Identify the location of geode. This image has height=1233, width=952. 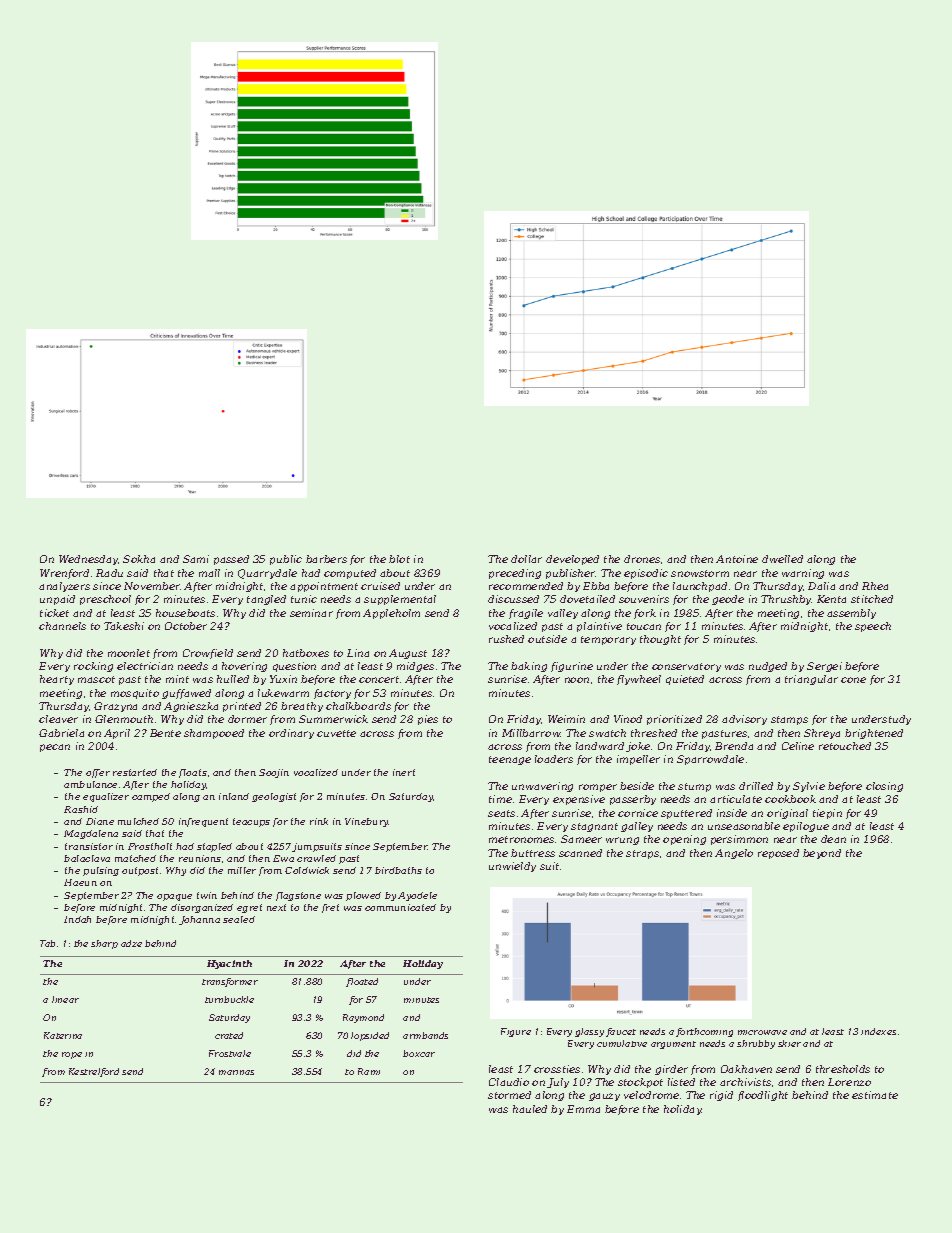
(728, 600).
